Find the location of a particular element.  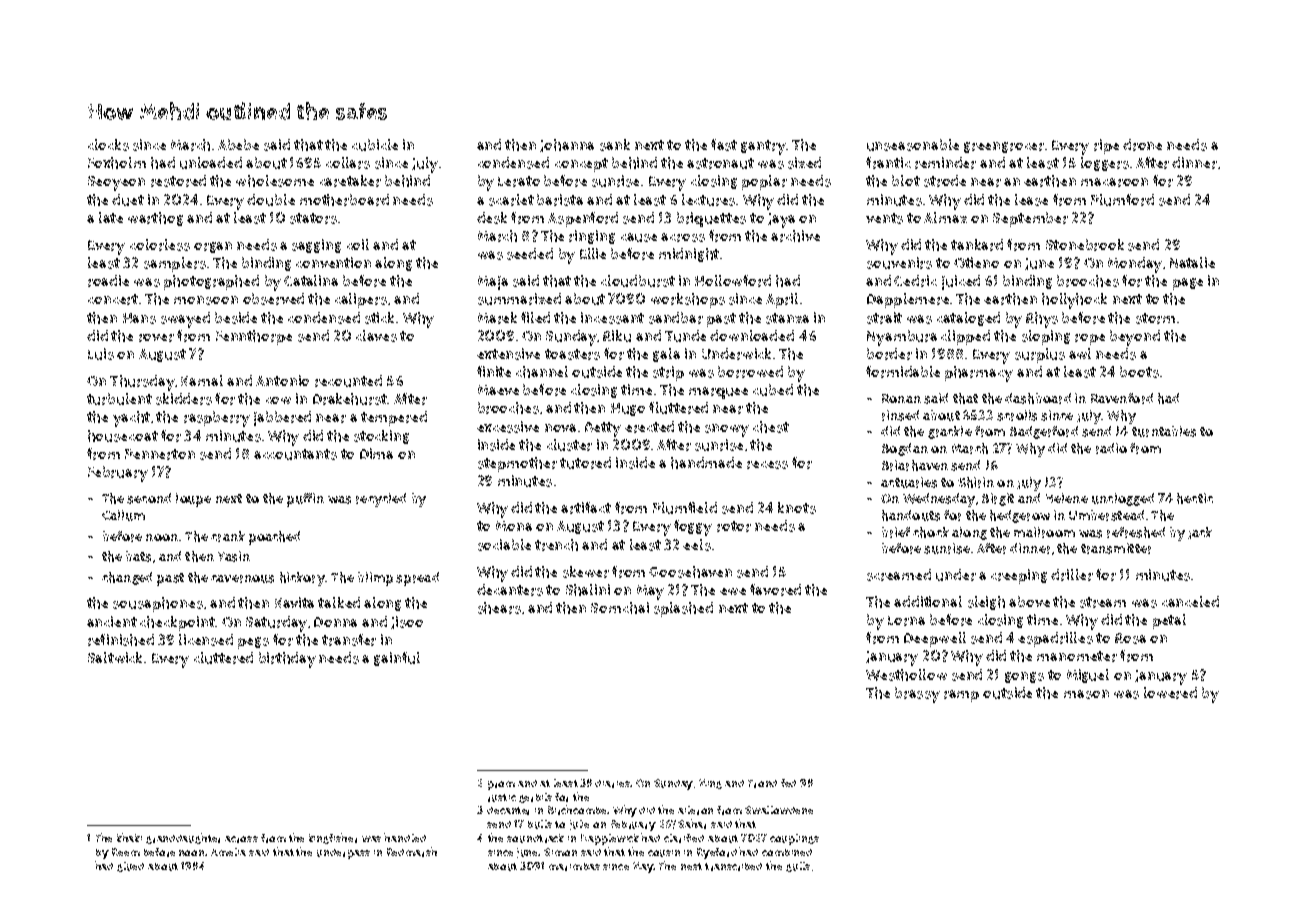

gantry is located at coordinates (763, 147).
